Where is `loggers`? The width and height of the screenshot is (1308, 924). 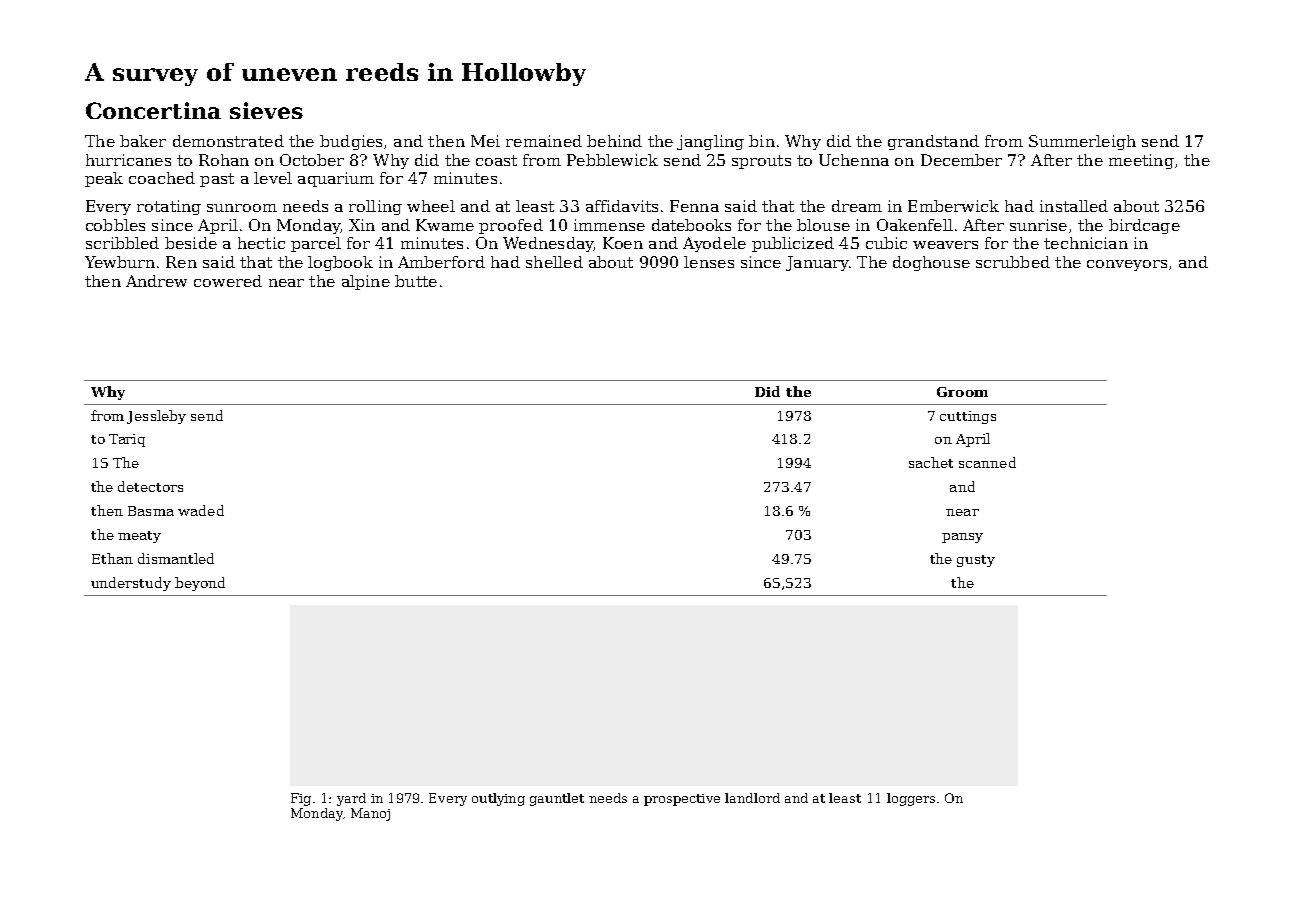
loggers is located at coordinates (911, 799).
